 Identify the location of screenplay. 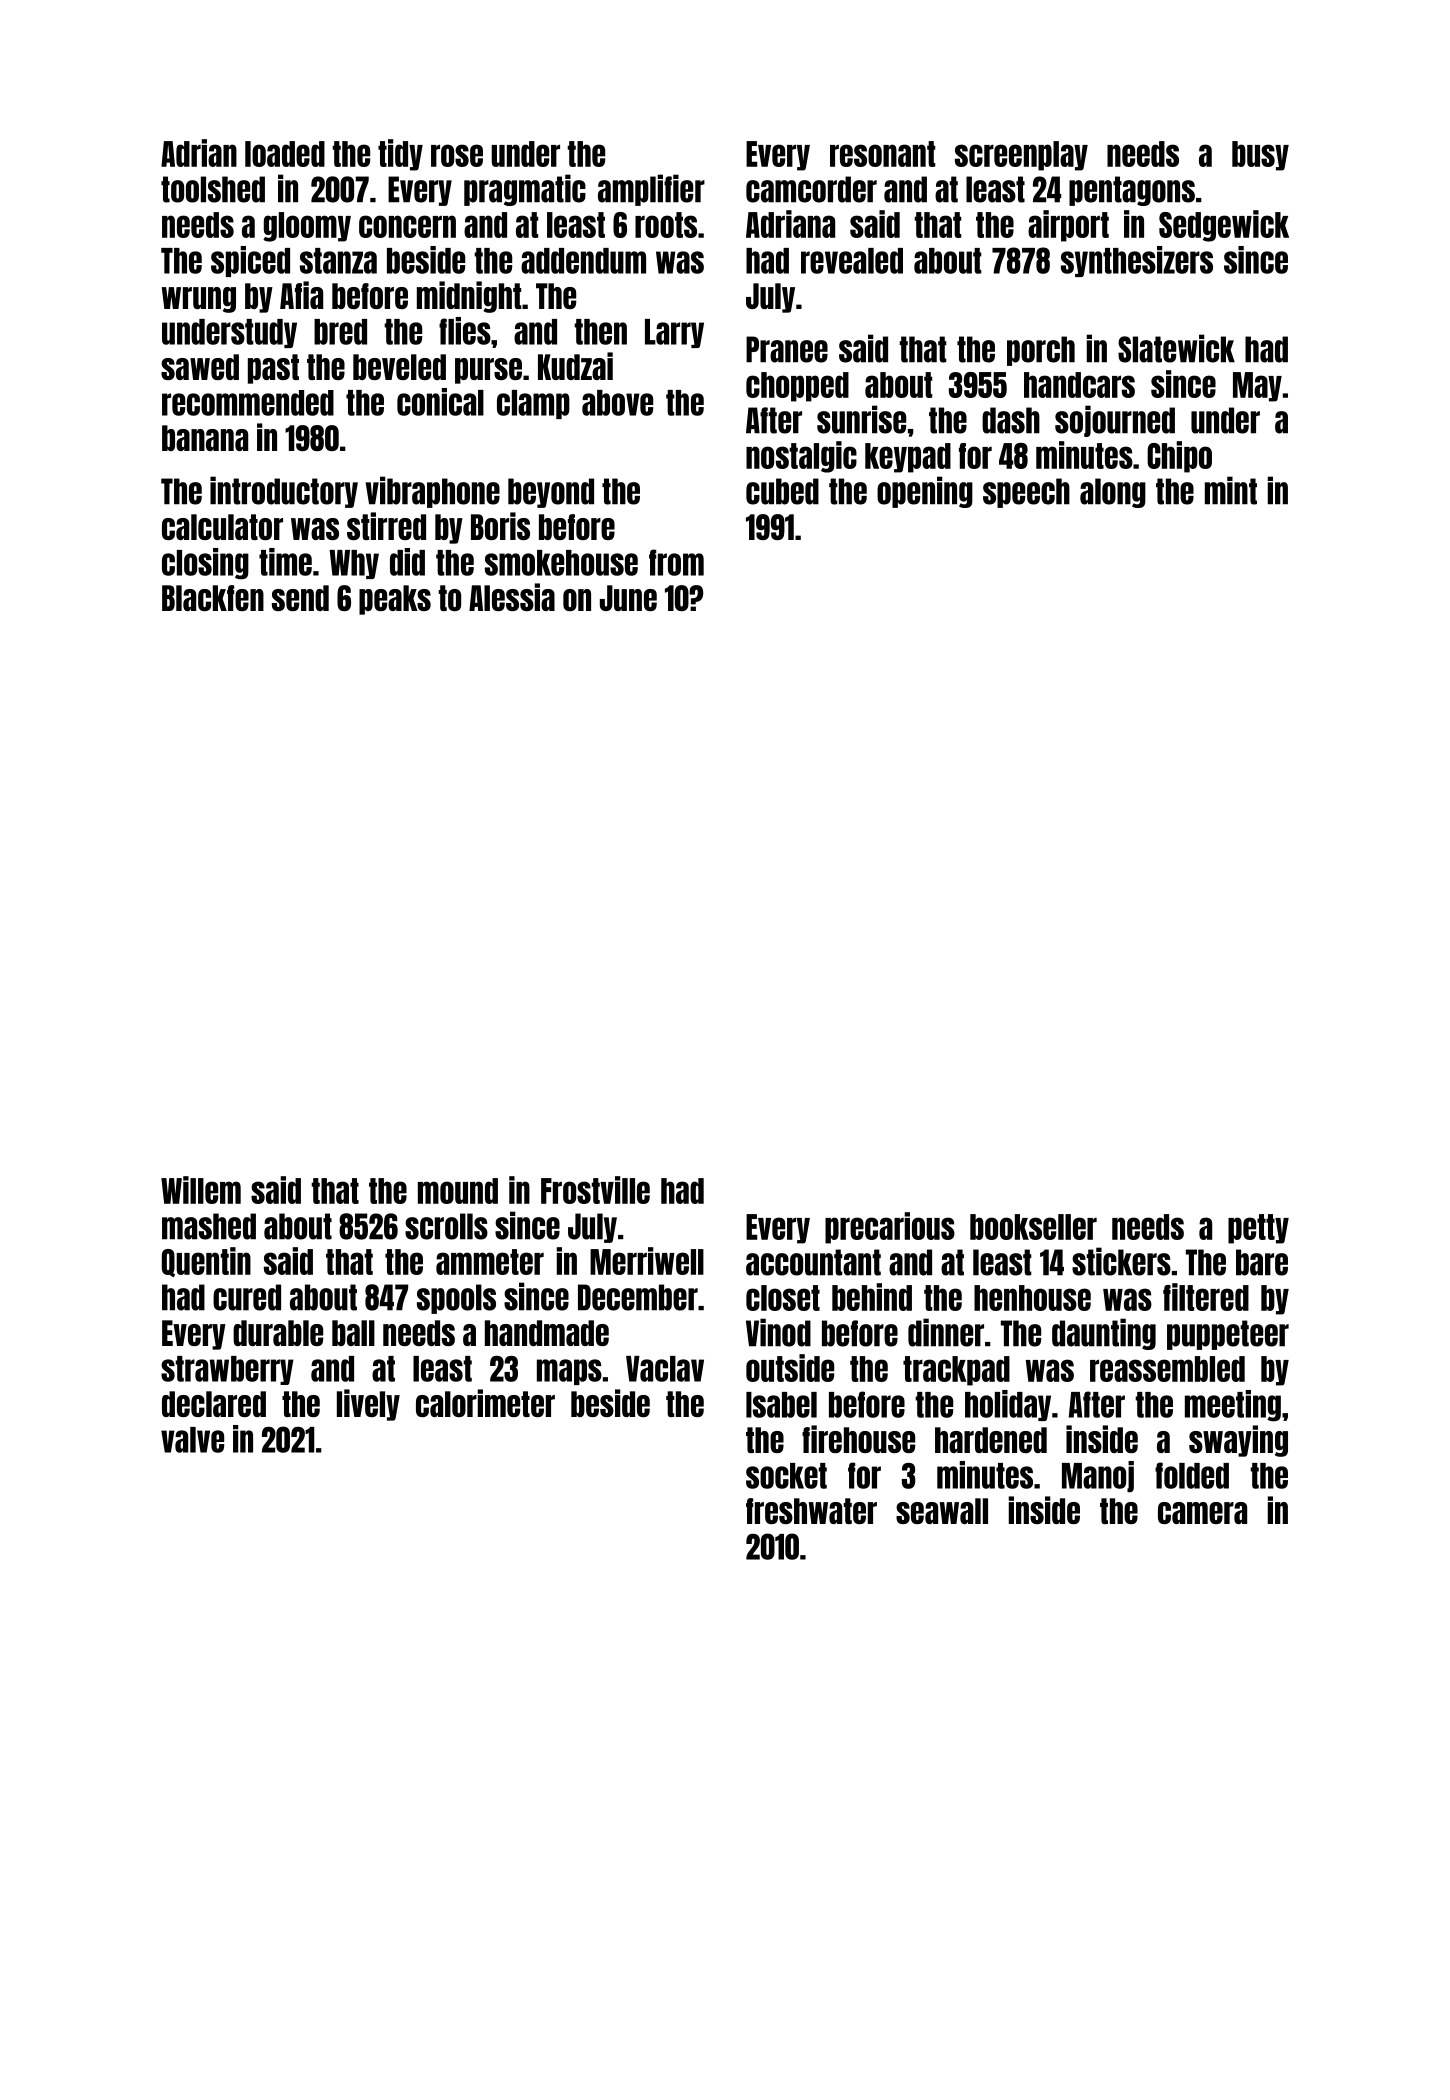
(1021, 156).
